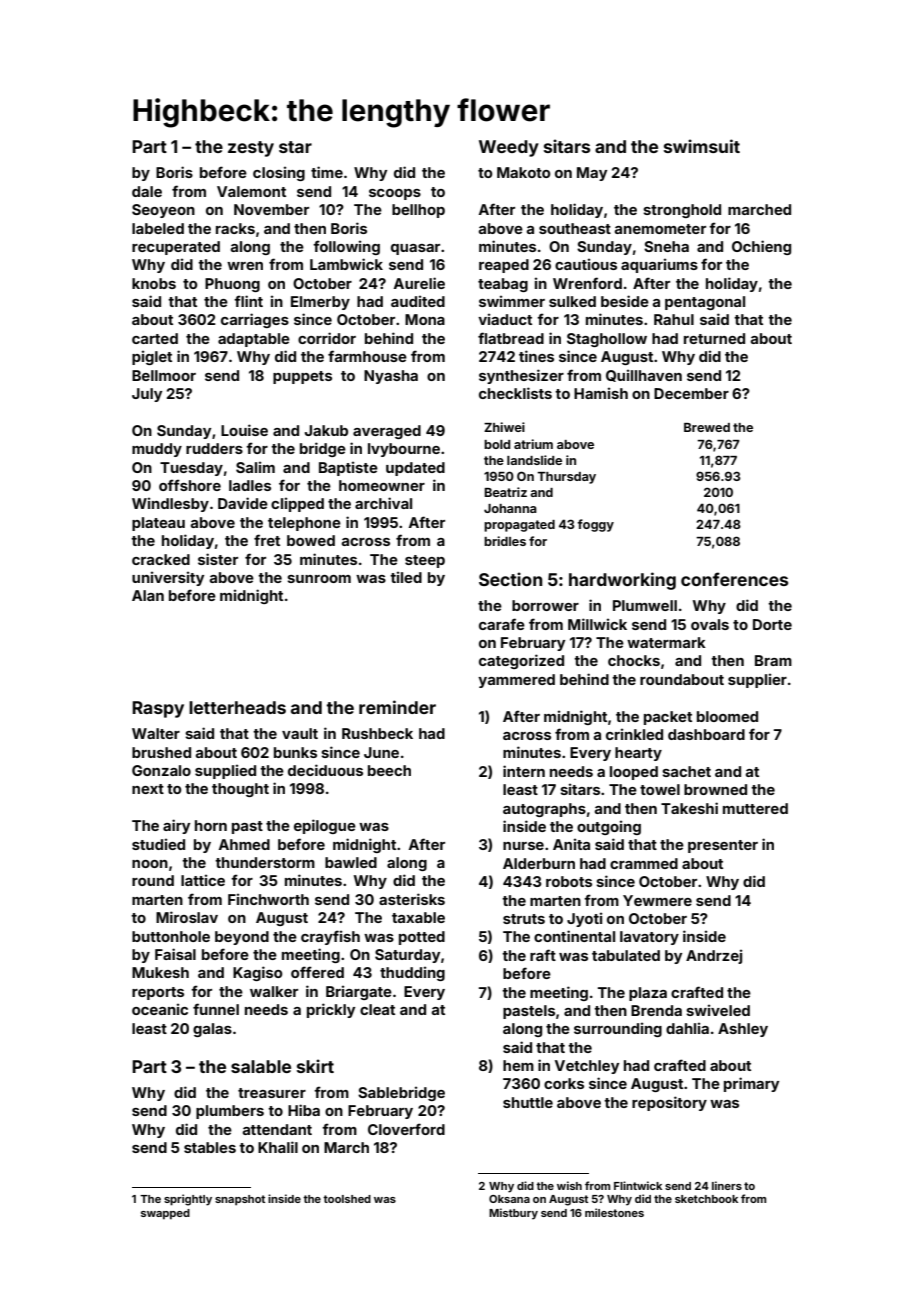 This image has width=924, height=1314. I want to click on hearty, so click(638, 754).
